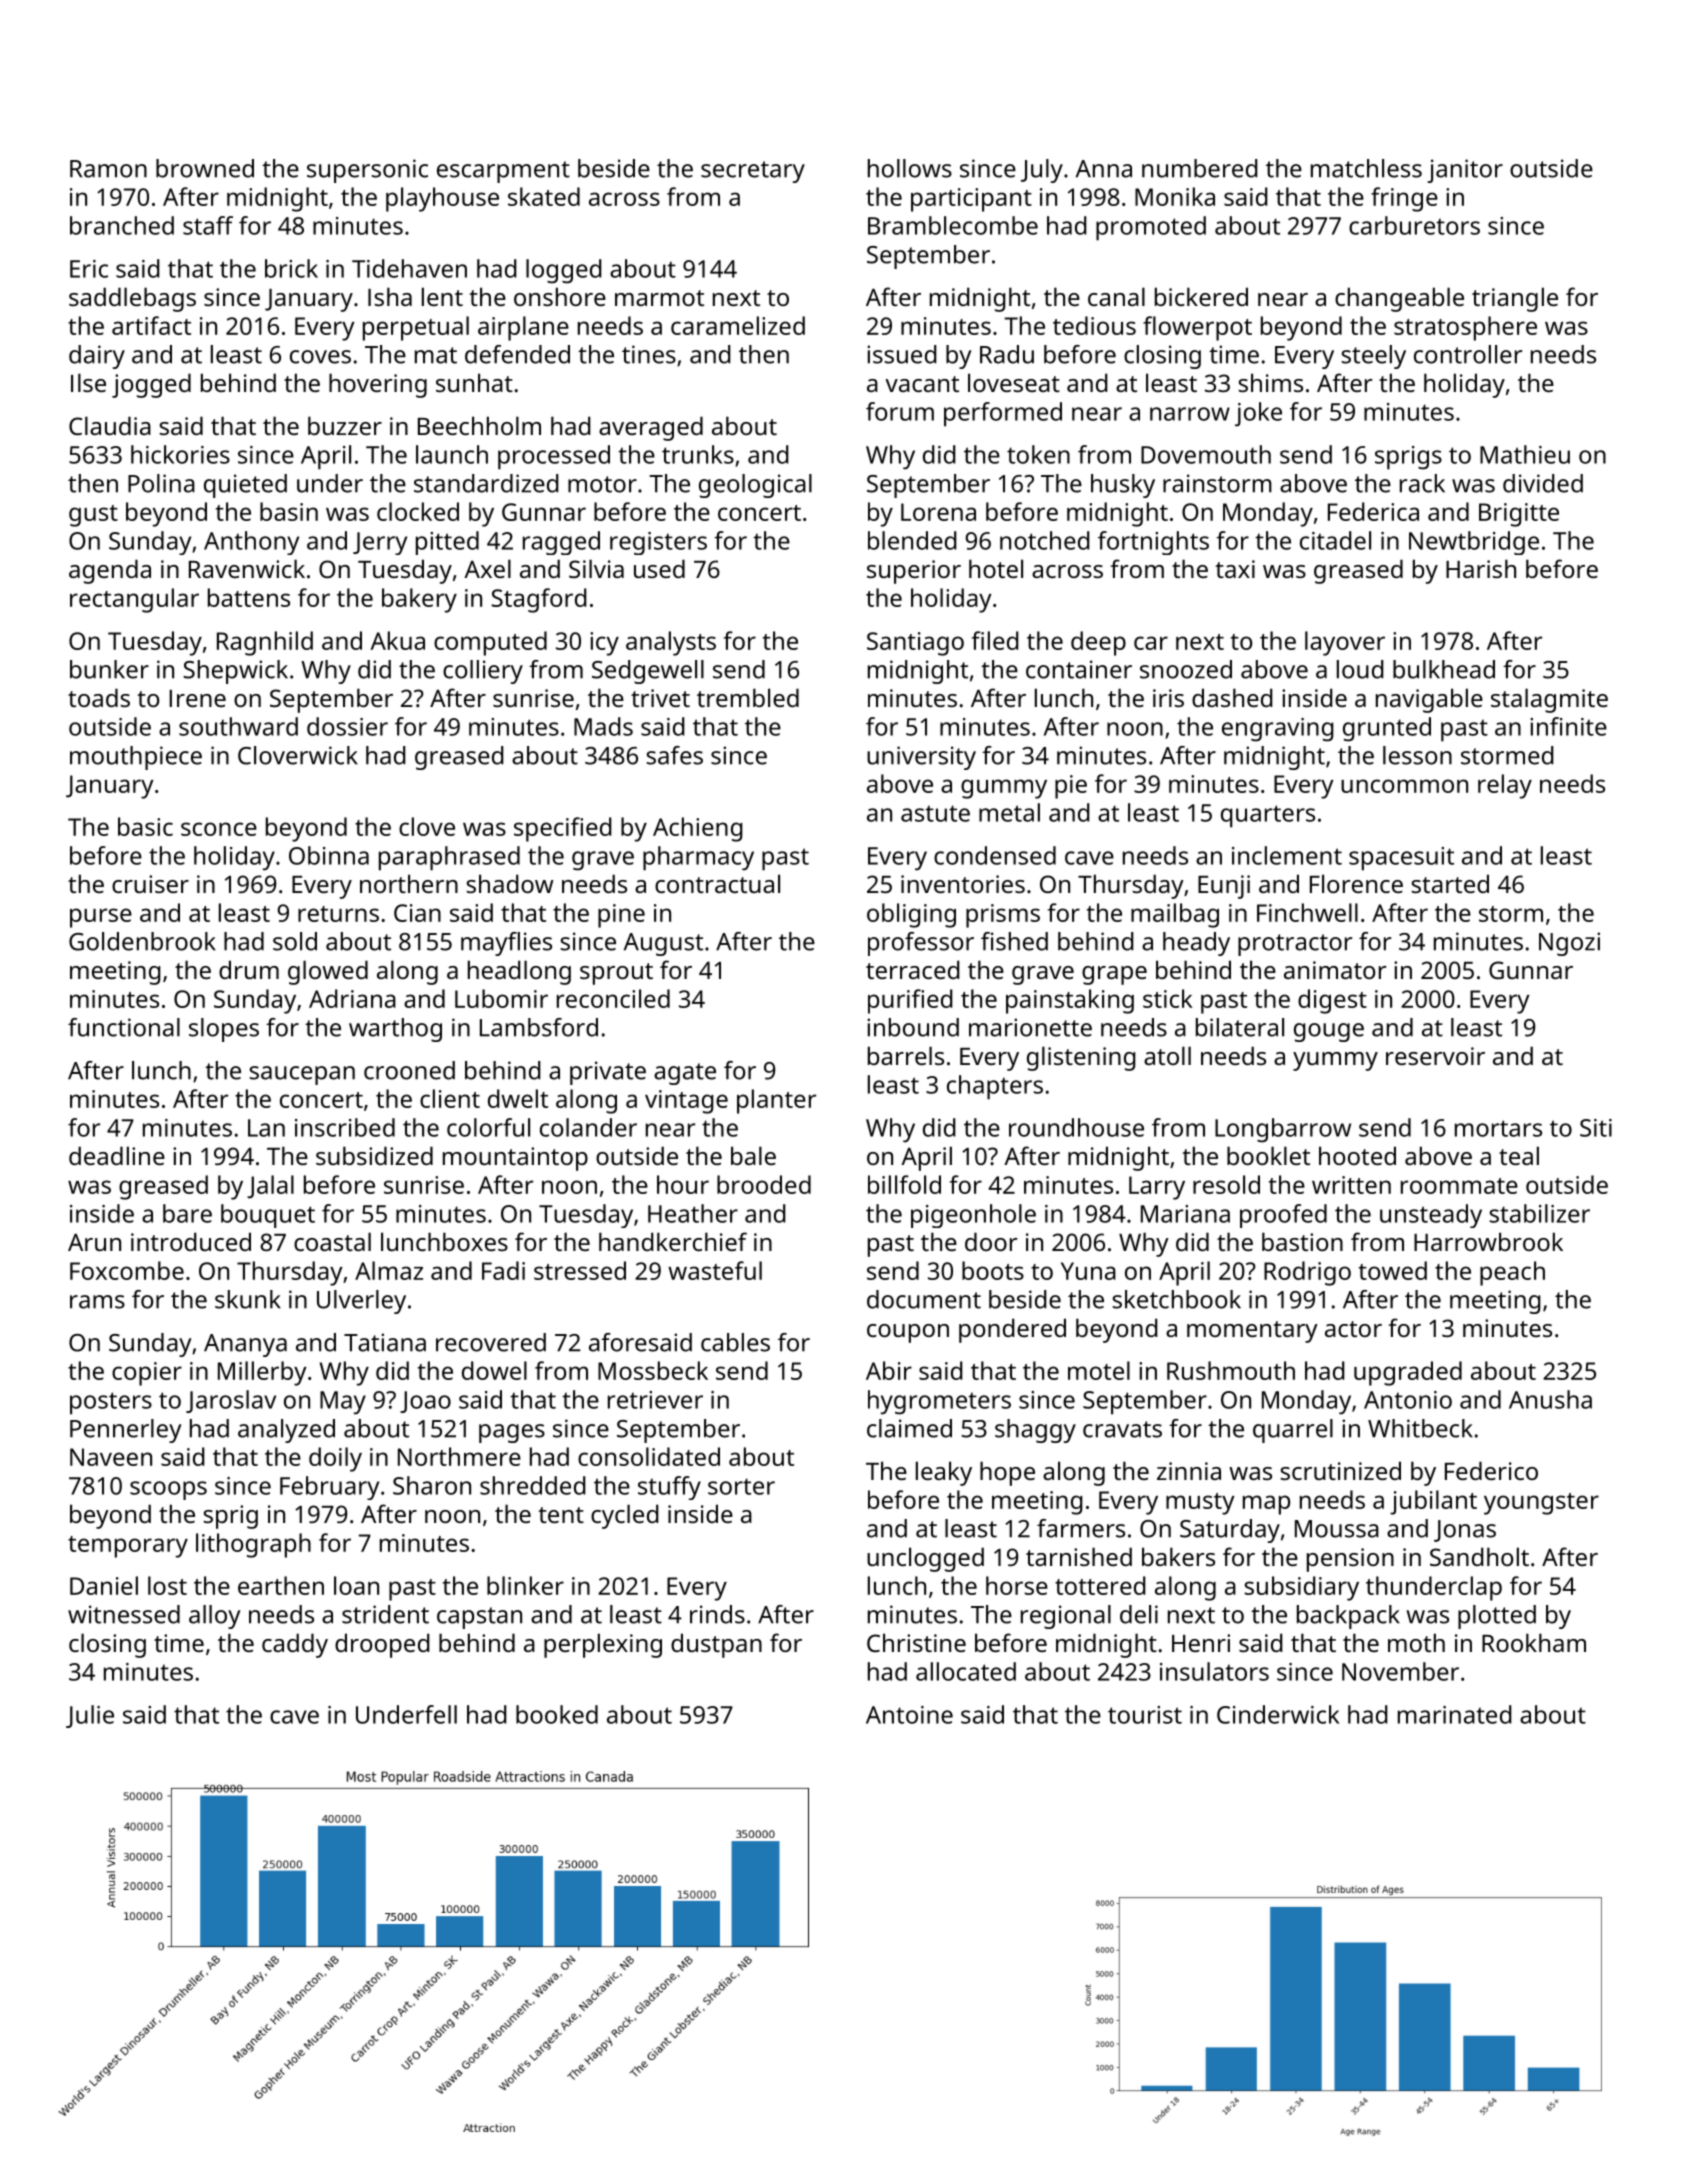 This screenshot has width=1683, height=2178. I want to click on jogged, so click(151, 385).
